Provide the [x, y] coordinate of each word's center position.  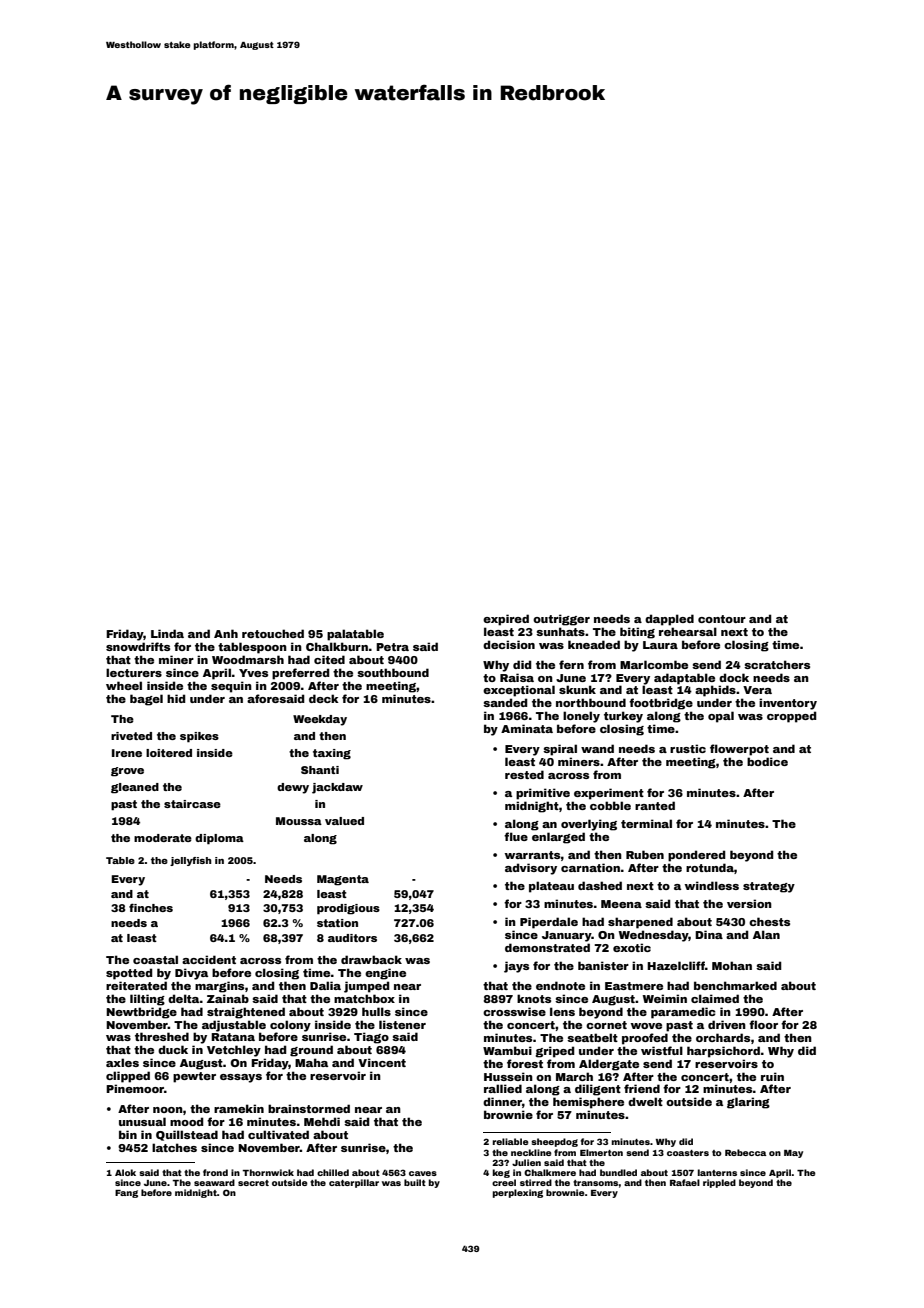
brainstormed [309, 1108]
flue [516, 836]
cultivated [278, 1134]
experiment [609, 794]
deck [324, 698]
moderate [163, 838]
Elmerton [601, 1152]
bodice [767, 761]
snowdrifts [138, 646]
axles [122, 1062]
